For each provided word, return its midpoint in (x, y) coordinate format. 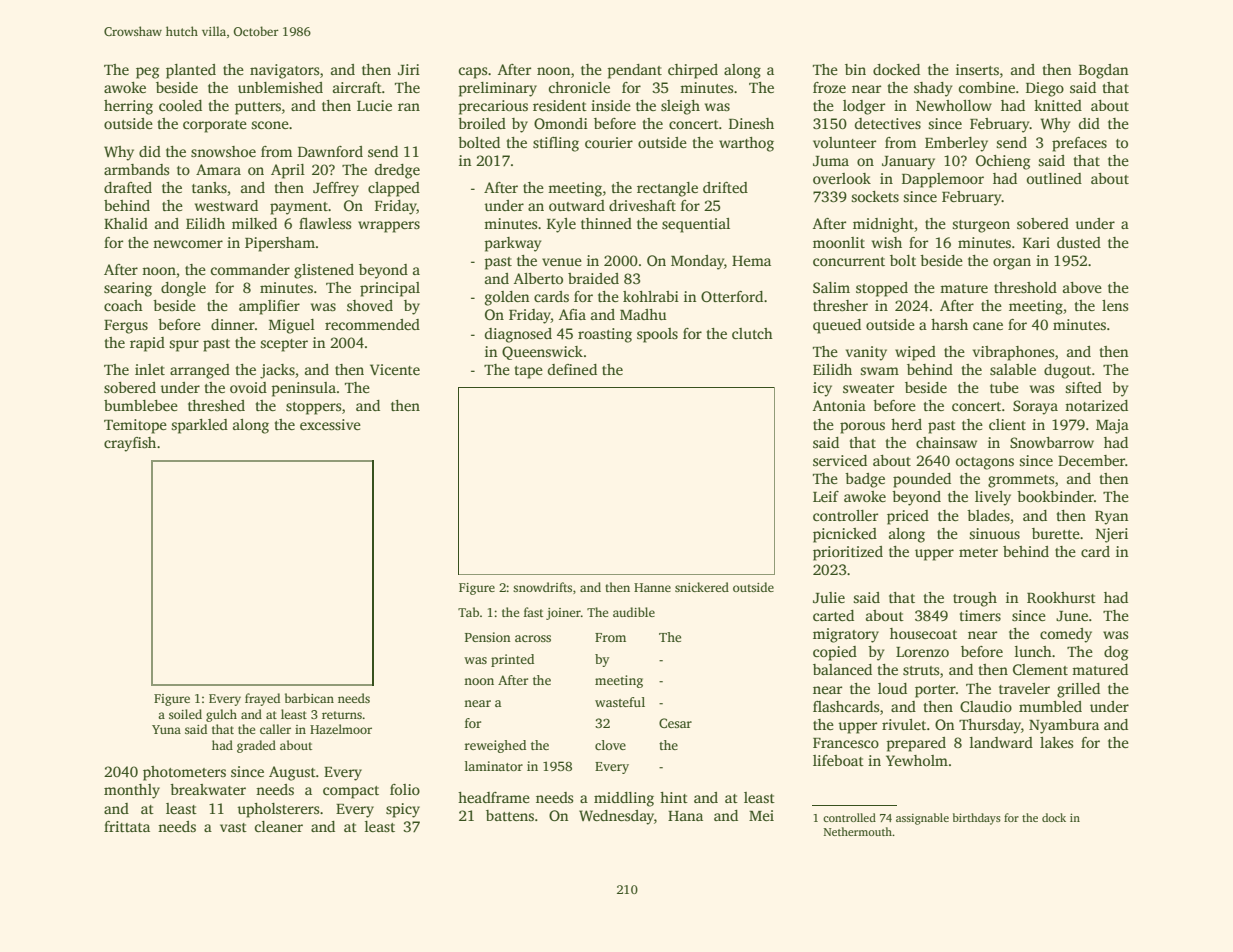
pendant (634, 71)
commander (250, 269)
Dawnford (330, 151)
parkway (512, 244)
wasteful (620, 702)
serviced (840, 460)
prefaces (1079, 144)
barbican (309, 698)
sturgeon (981, 226)
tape (529, 372)
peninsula (303, 389)
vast (233, 827)
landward (1001, 742)
